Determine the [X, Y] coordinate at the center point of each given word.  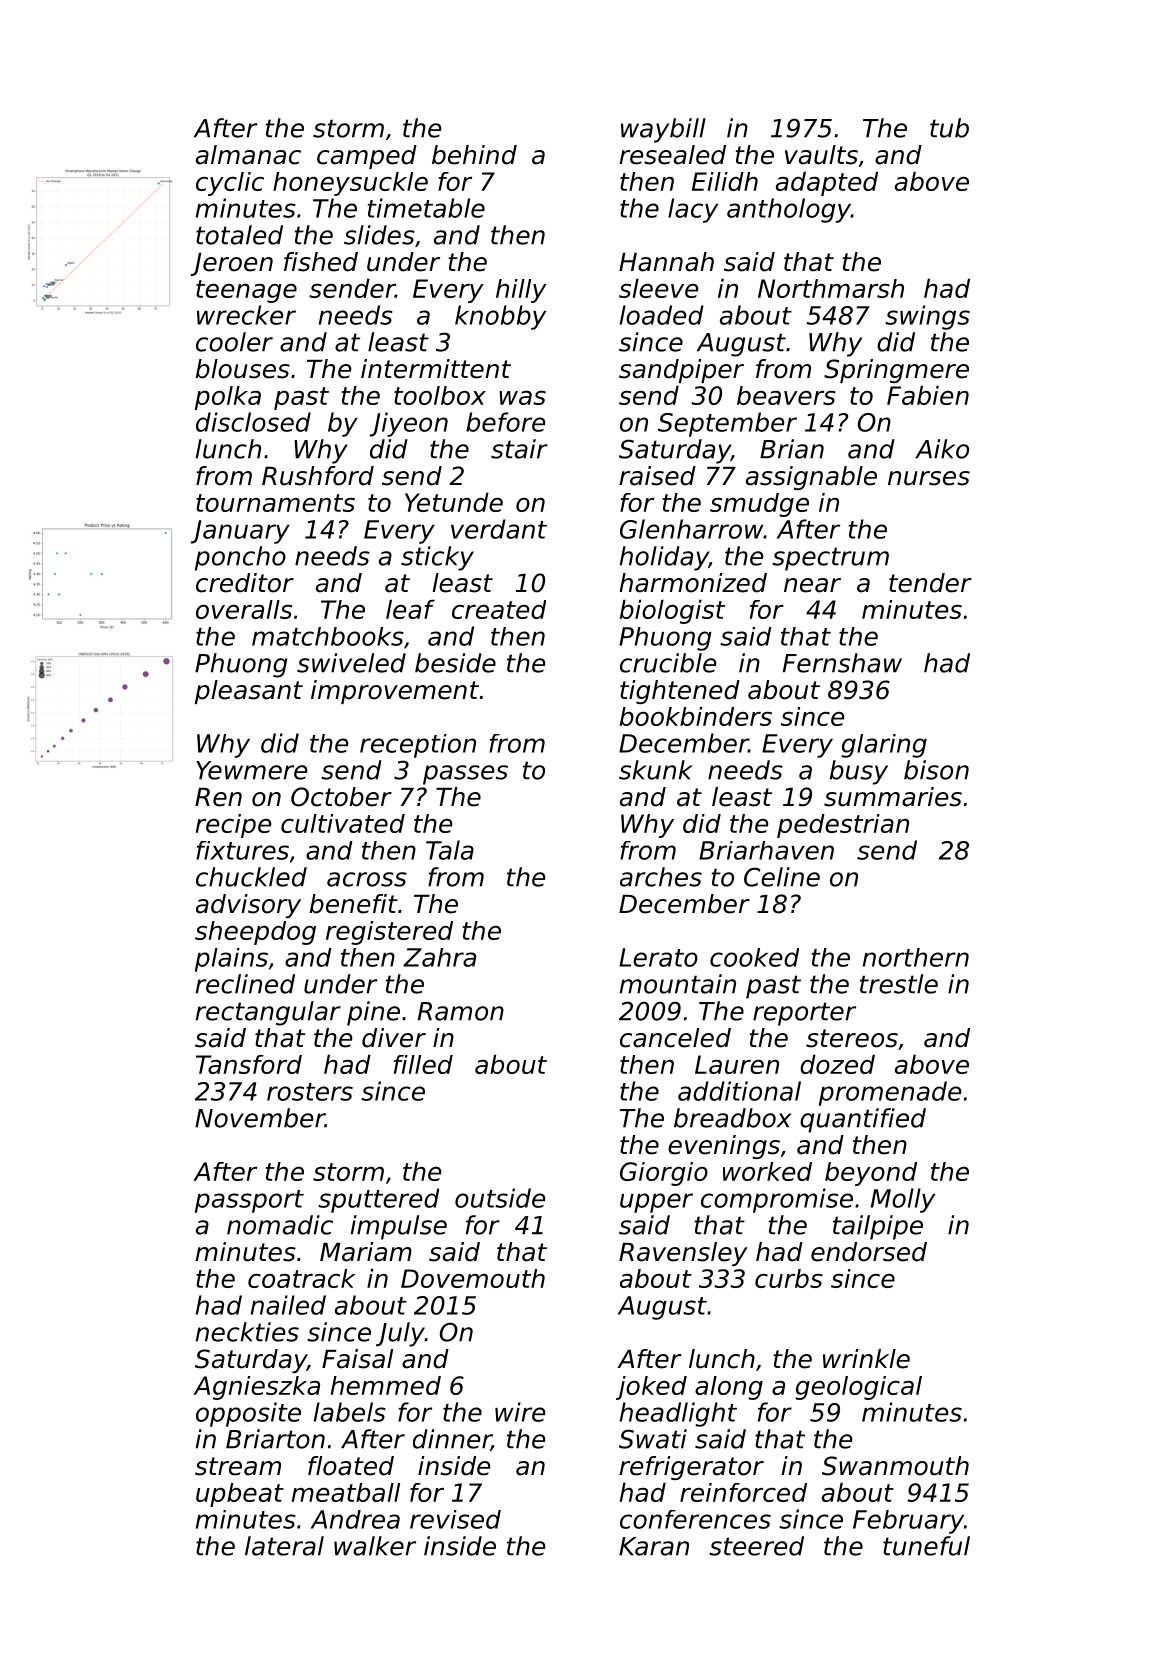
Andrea [355, 1519]
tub [949, 128]
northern [916, 957]
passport [249, 1201]
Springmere [896, 371]
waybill [663, 130]
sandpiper [681, 371]
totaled [239, 235]
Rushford [318, 476]
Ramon [461, 1011]
